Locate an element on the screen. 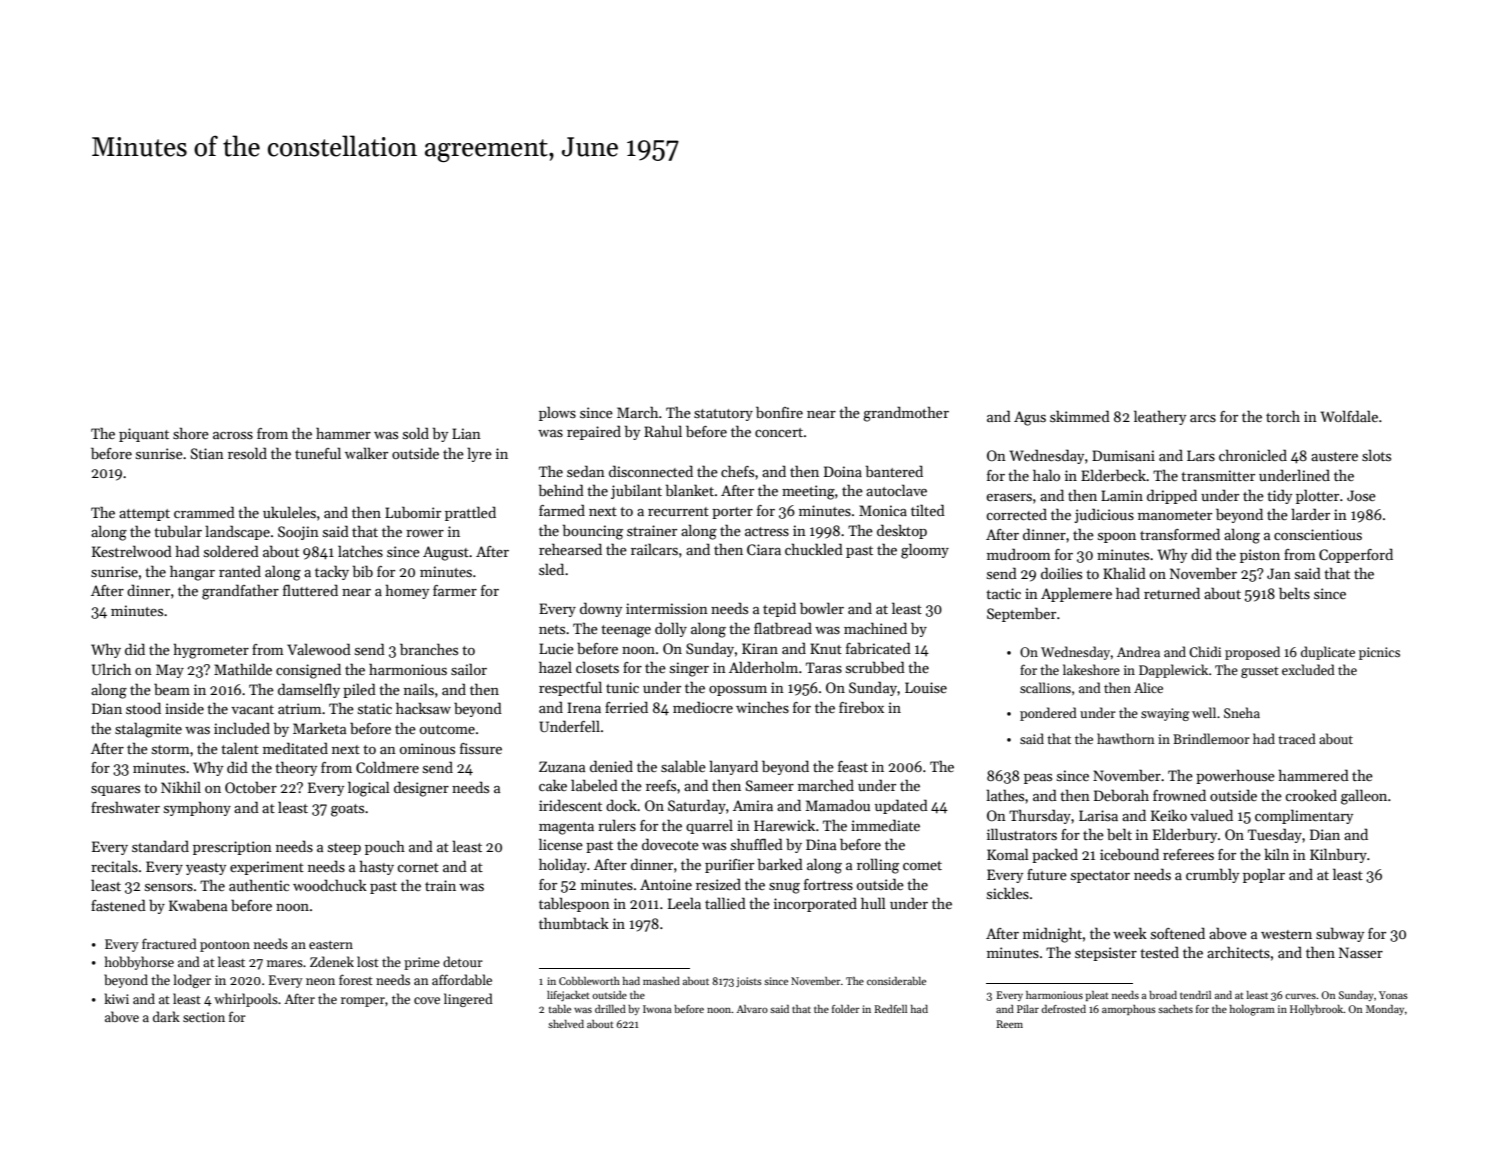 This screenshot has width=1499, height=1159. fastened is located at coordinates (118, 905).
